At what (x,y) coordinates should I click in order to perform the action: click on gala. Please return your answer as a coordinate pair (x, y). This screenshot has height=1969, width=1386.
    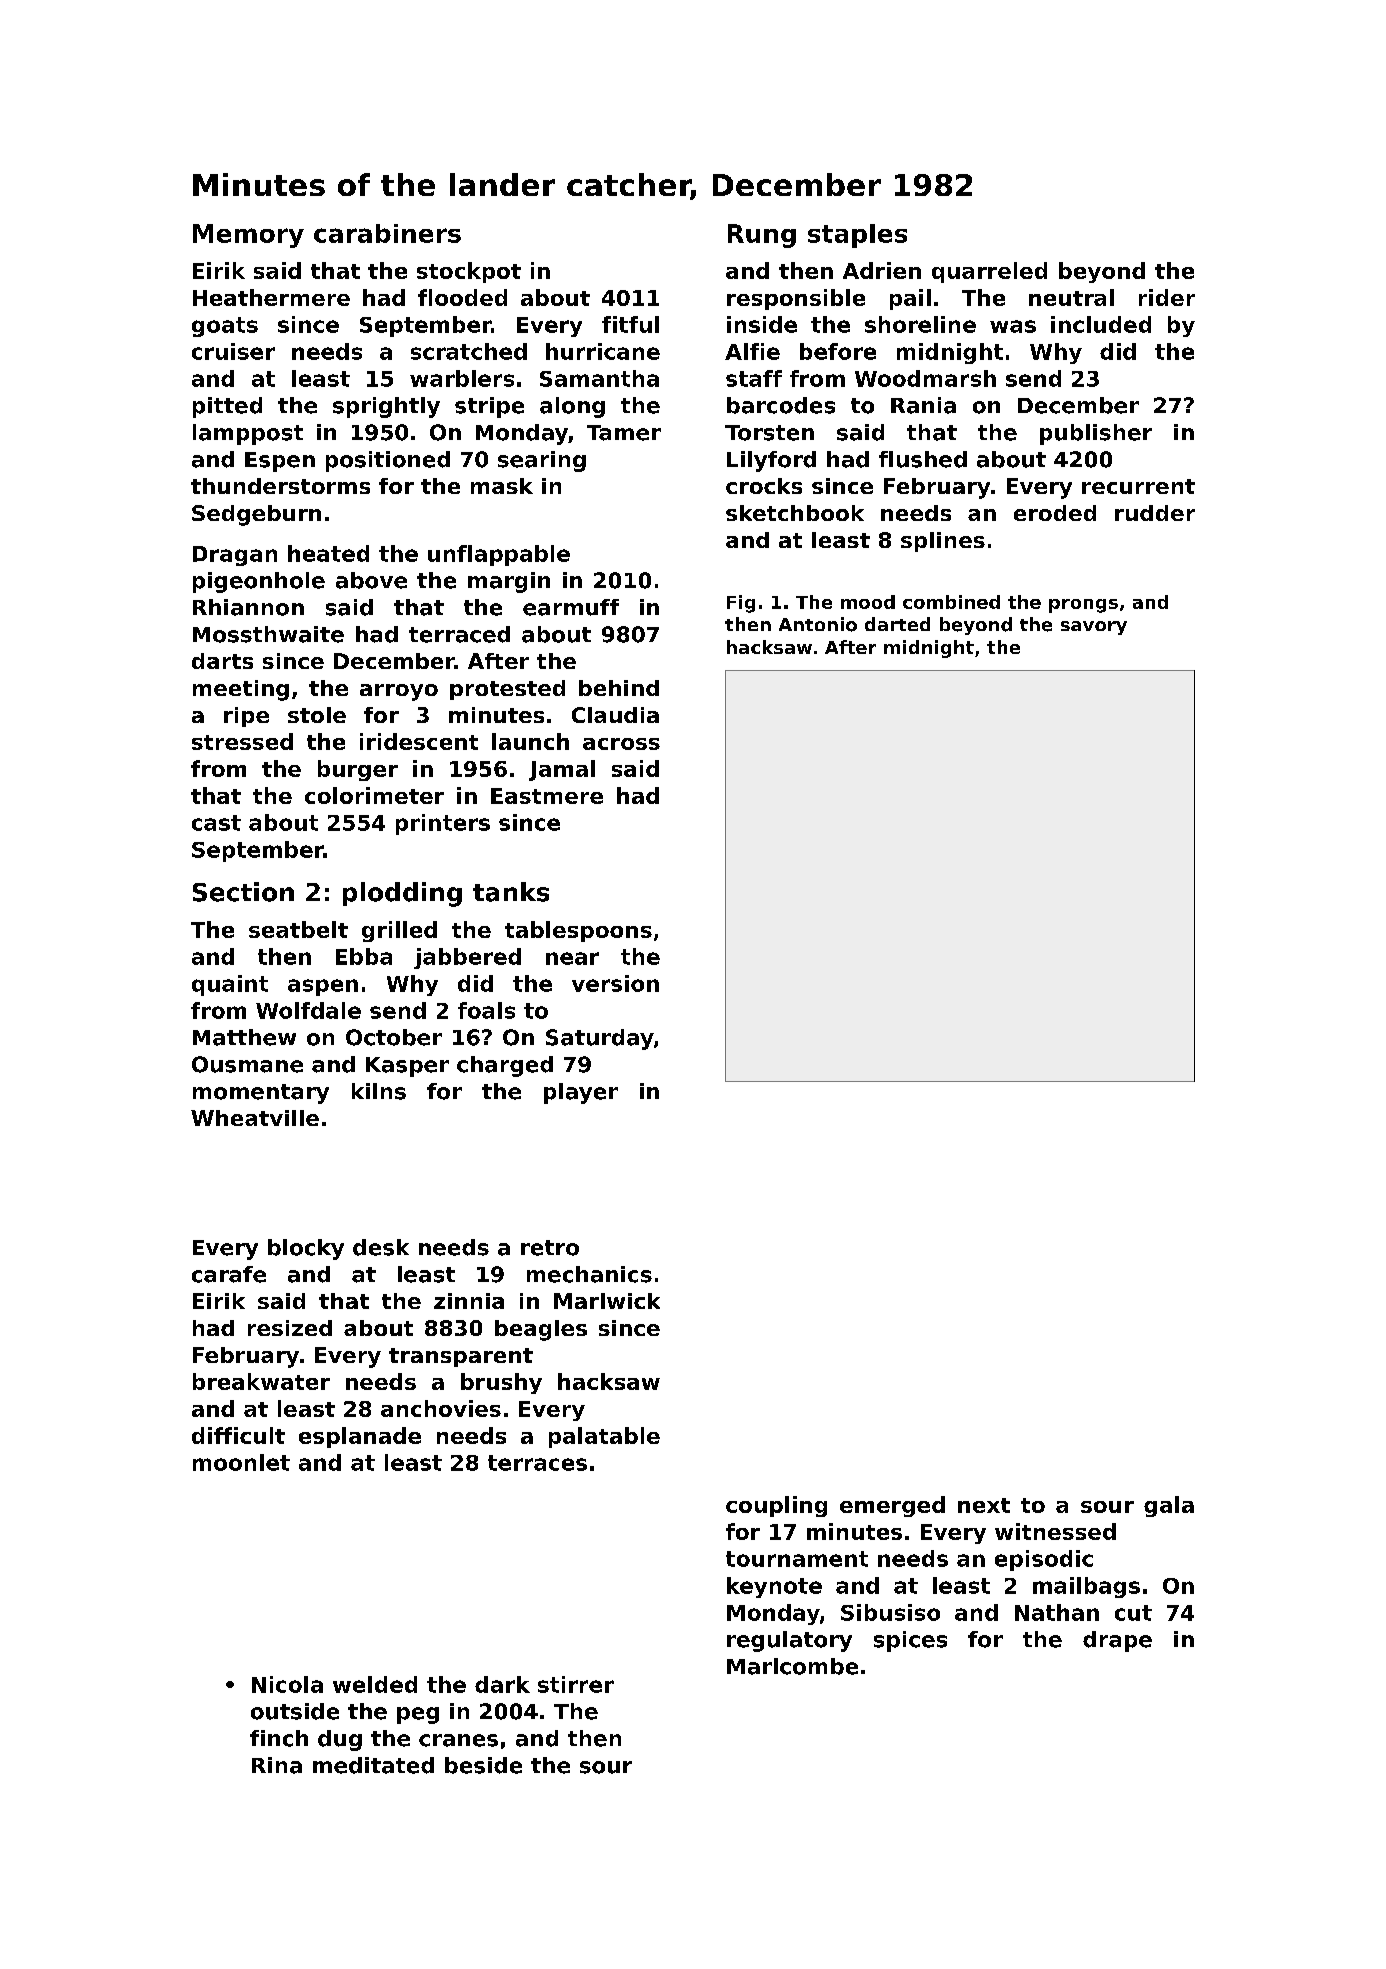
    Looking at the image, I should click on (1169, 1506).
